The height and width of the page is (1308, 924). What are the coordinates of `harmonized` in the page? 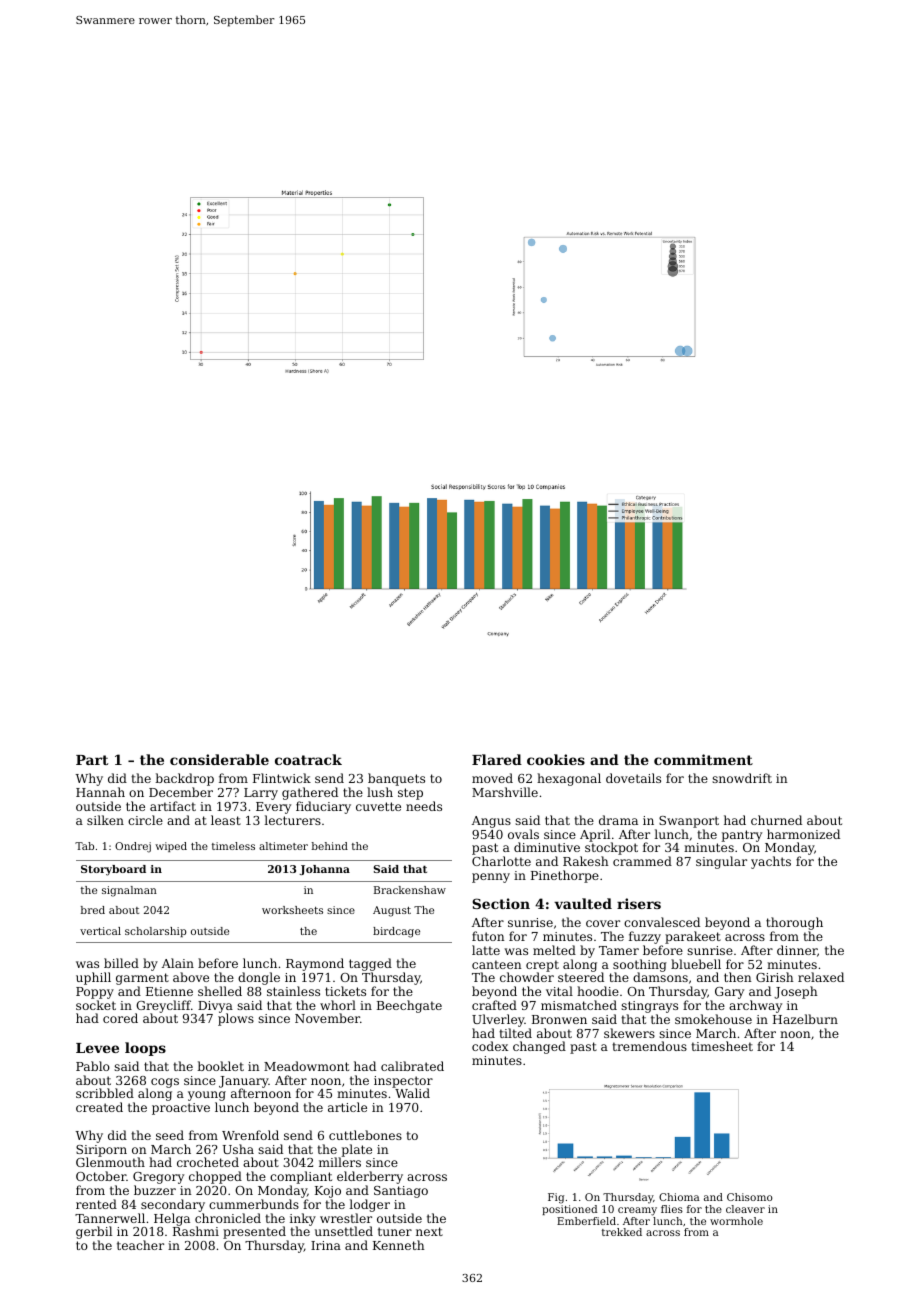 It's located at (803, 834).
